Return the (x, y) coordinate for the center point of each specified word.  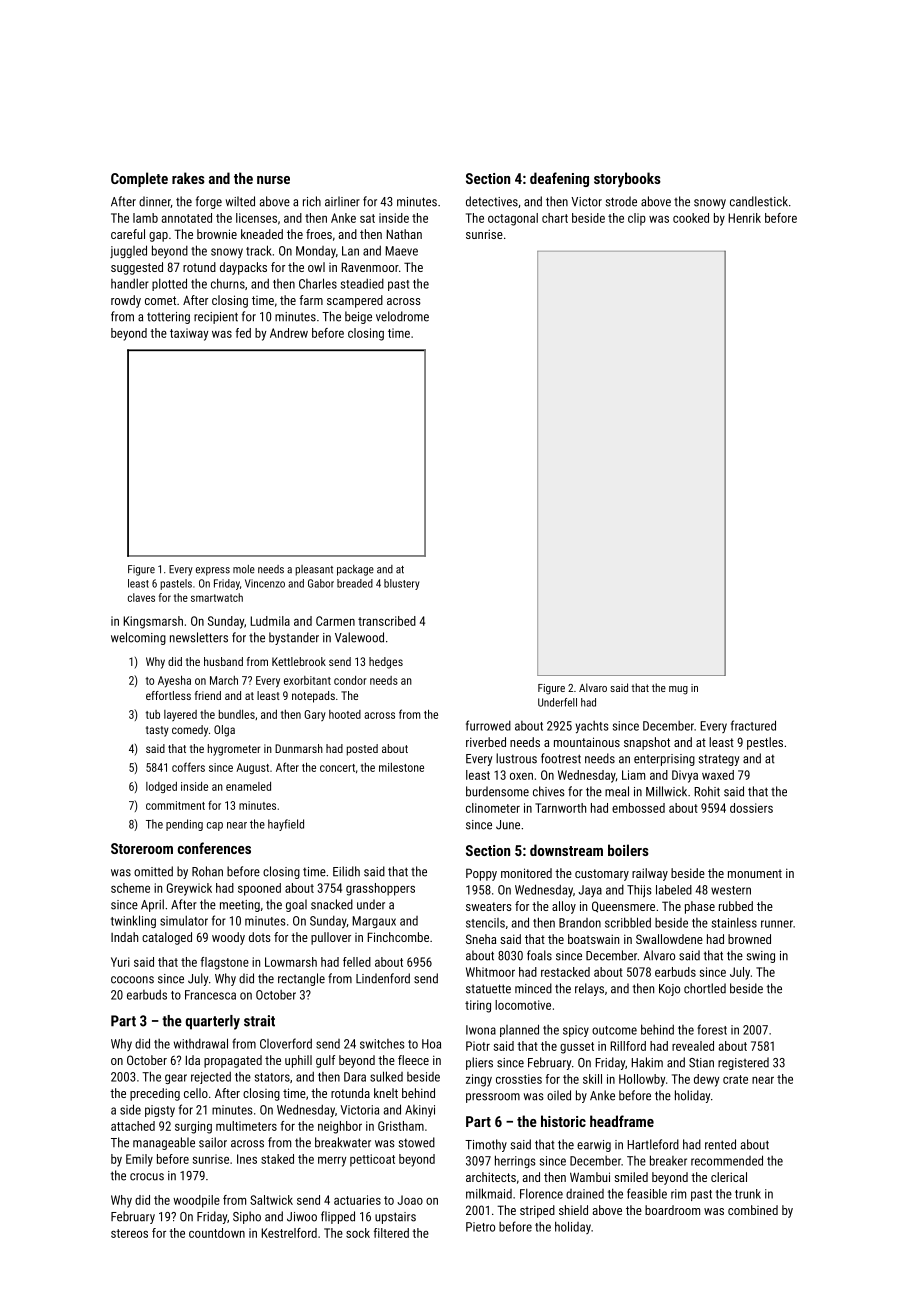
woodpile (196, 1201)
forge (209, 202)
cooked (691, 218)
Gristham (401, 1126)
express (213, 571)
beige (358, 317)
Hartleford (653, 1144)
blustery (401, 584)
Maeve (401, 251)
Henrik (744, 218)
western (731, 890)
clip (637, 219)
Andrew (289, 333)
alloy (564, 907)
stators (272, 1077)
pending (184, 825)
